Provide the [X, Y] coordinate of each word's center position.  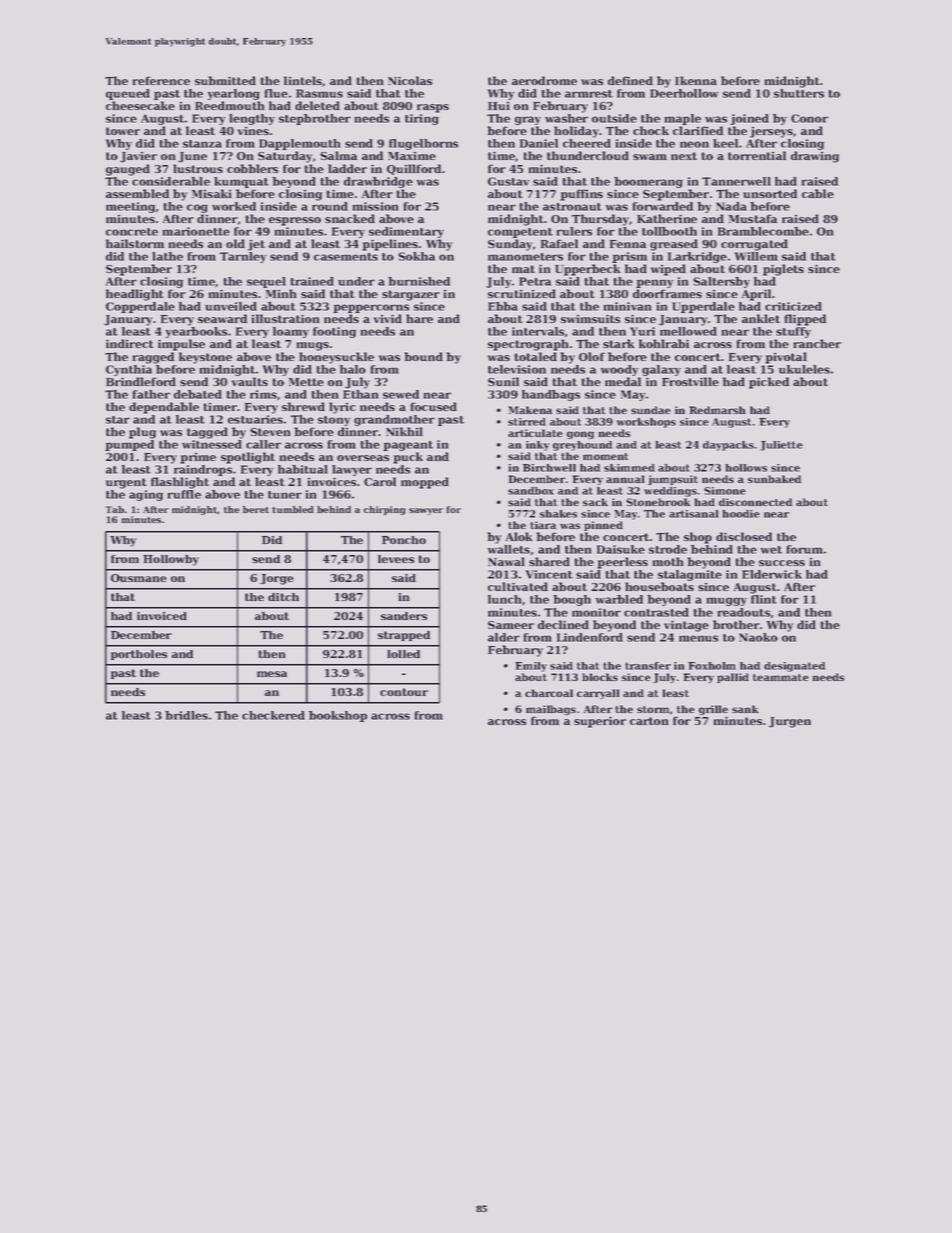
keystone [205, 358]
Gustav [508, 181]
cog [197, 208]
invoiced [162, 616]
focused [433, 406]
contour [404, 692]
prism [629, 257]
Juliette [781, 446]
